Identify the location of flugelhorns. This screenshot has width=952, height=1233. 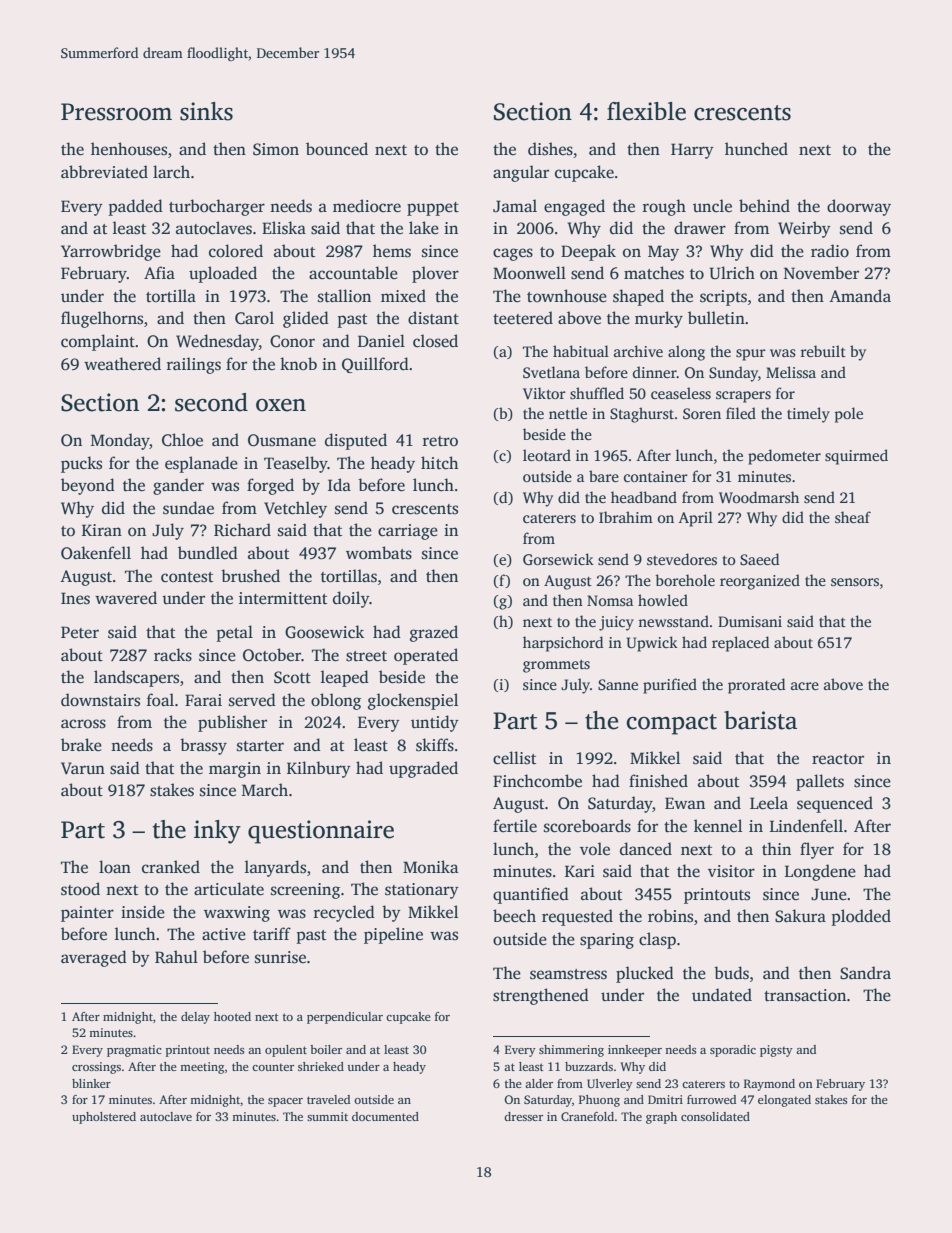
(102, 319).
